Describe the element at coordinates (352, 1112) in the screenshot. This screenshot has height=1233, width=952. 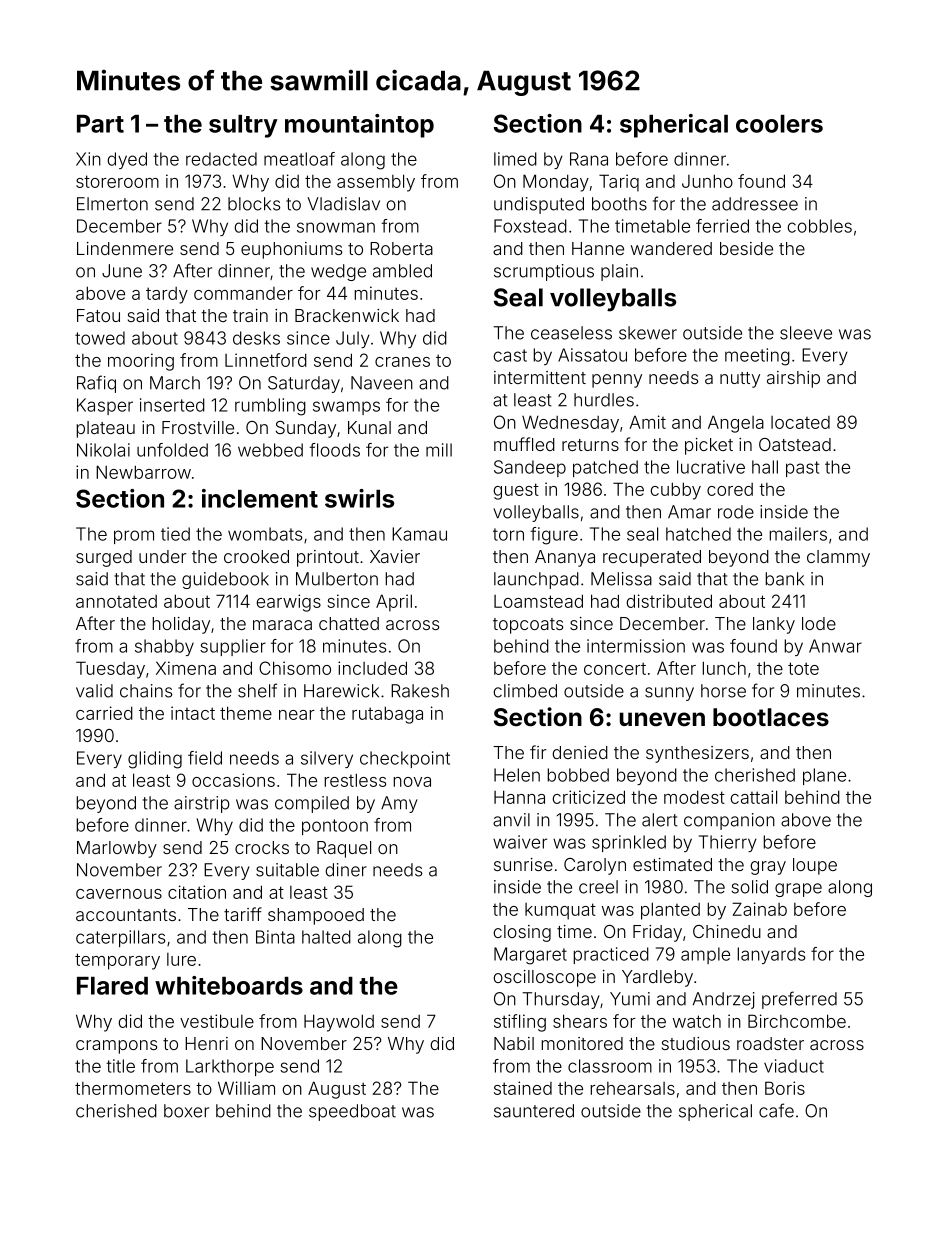
I see `speedboat` at that location.
